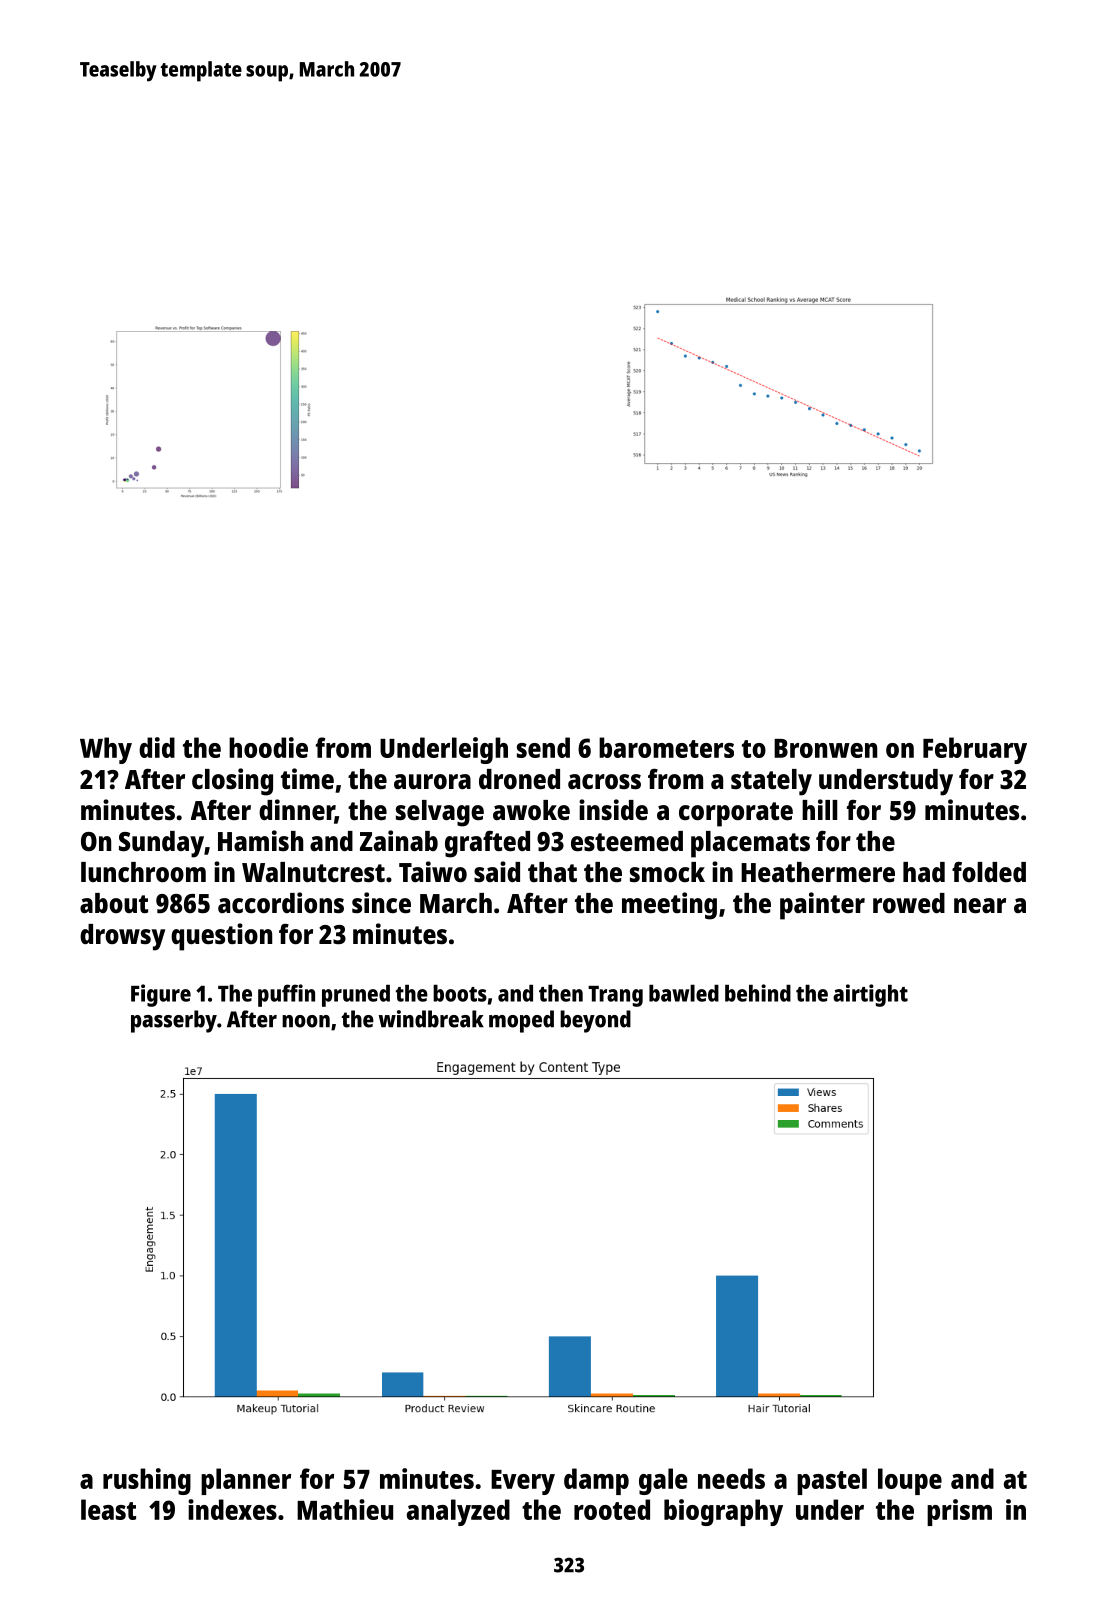 This screenshot has height=1604, width=1107. Describe the element at coordinates (820, 809) in the screenshot. I see `hill` at that location.
